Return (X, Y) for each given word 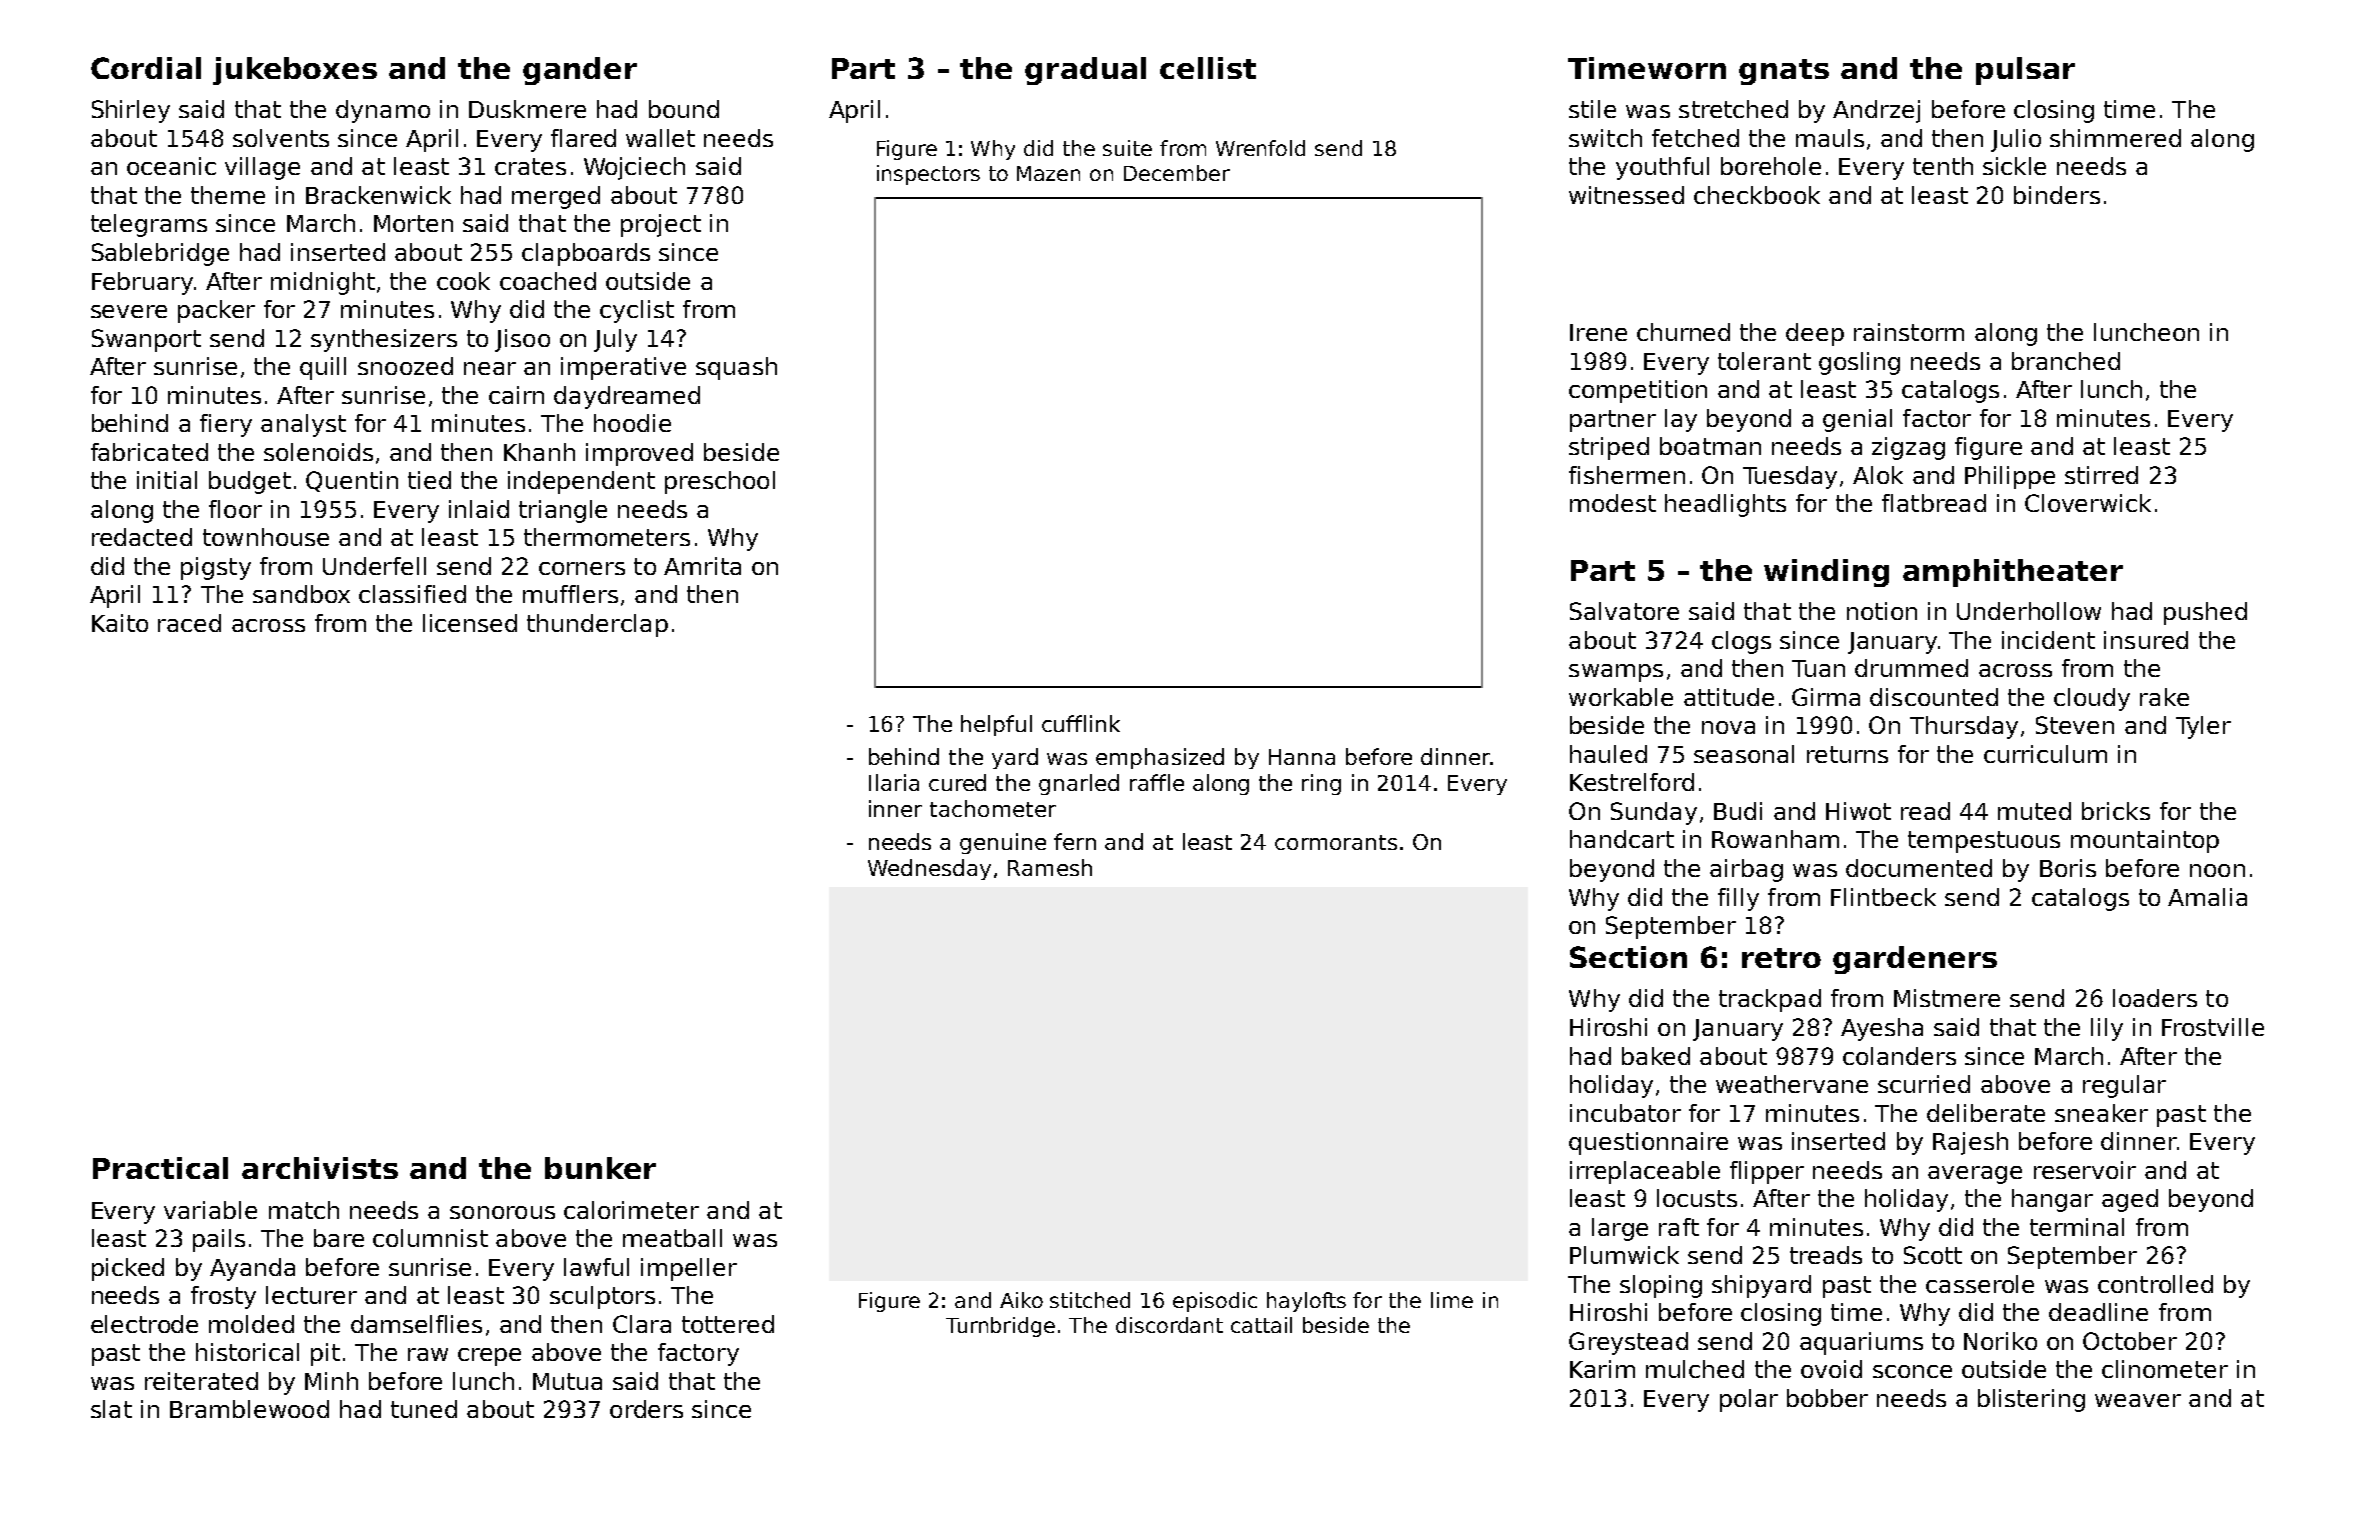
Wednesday (929, 869)
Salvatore (1624, 611)
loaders (2155, 998)
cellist (1208, 68)
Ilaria (894, 782)
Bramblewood (249, 1409)
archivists (320, 1168)
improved (639, 454)
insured (2146, 640)
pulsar (2025, 71)
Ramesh (1050, 867)
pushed (2205, 613)
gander (580, 71)
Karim (1602, 1369)
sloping (1661, 1286)
